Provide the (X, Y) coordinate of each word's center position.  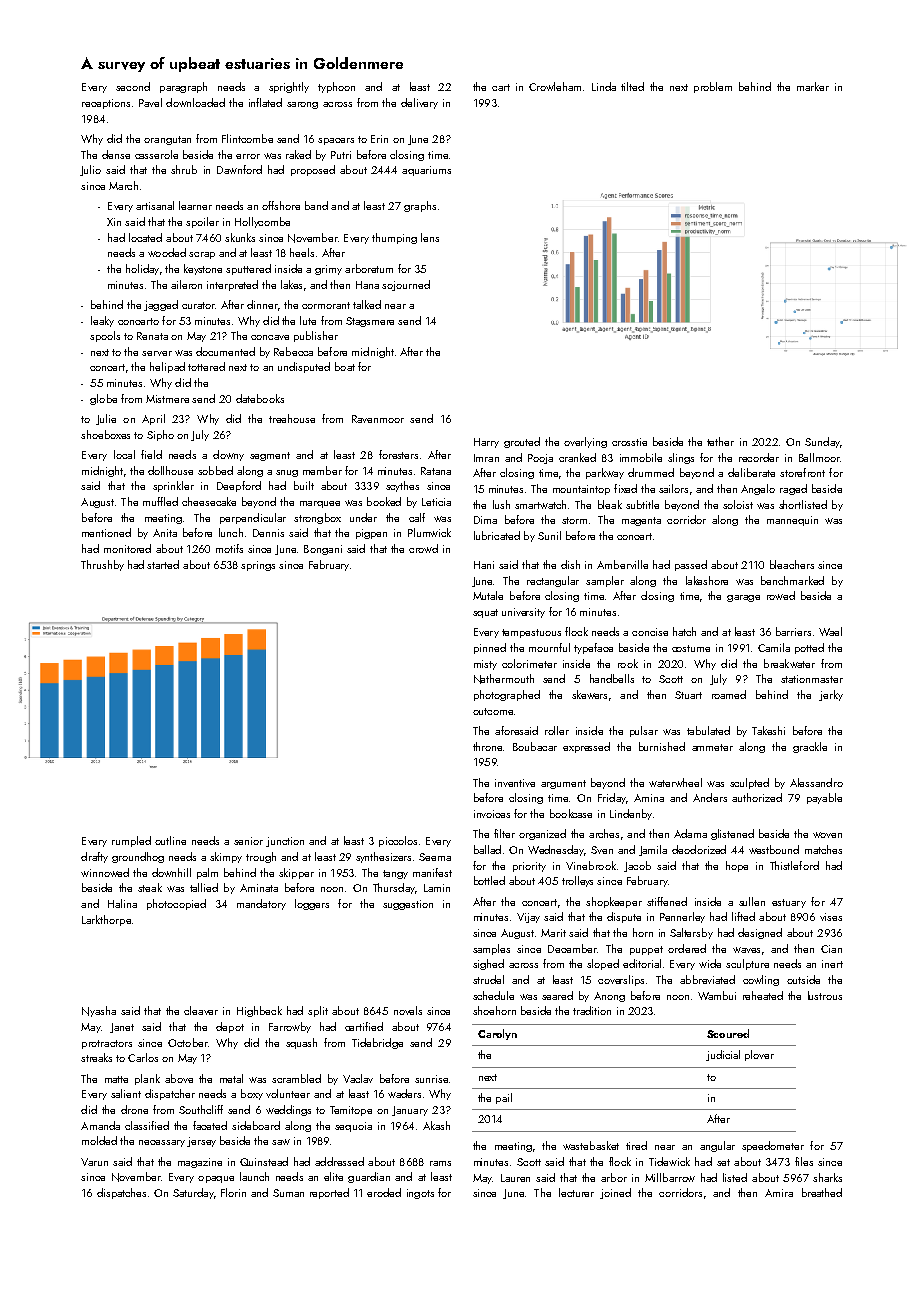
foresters (398, 454)
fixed (625, 488)
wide (710, 963)
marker (813, 86)
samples (491, 949)
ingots (420, 1194)
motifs (229, 548)
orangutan (167, 140)
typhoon (336, 87)
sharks (827, 1177)
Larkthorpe (106, 920)
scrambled (296, 1078)
